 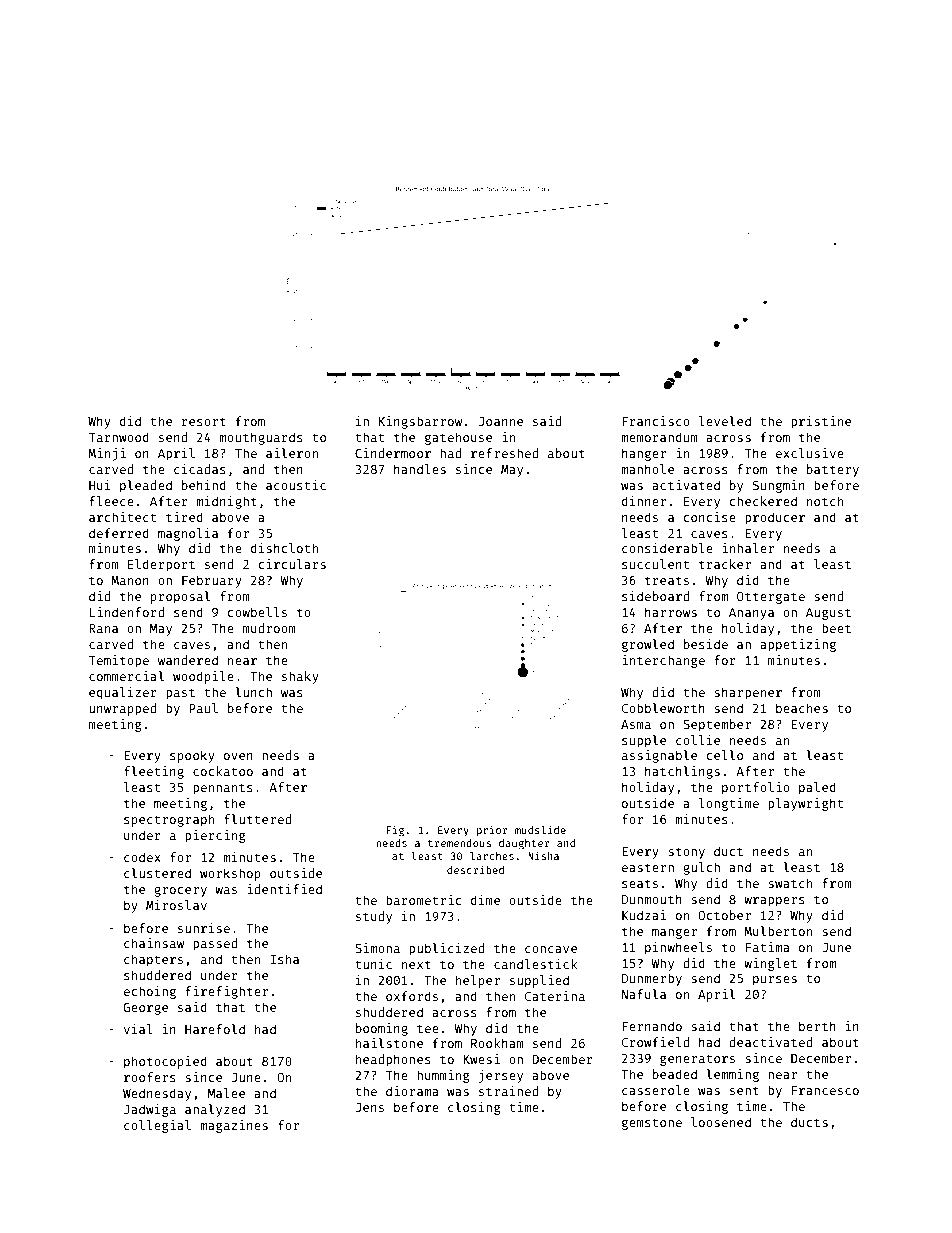 What do you see at coordinates (721, 1122) in the screenshot?
I see `loosened` at bounding box center [721, 1122].
